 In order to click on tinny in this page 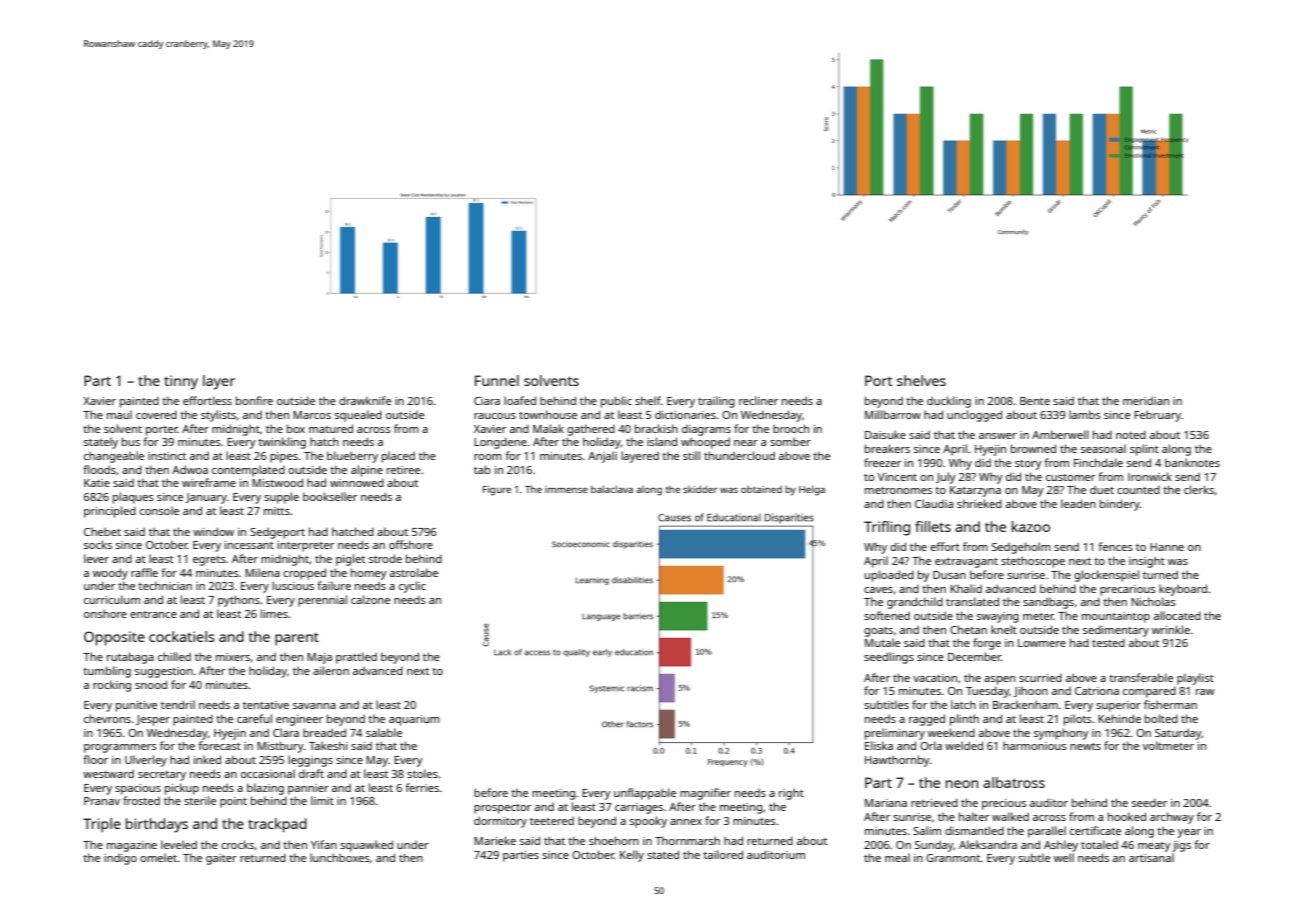, I will do `click(181, 382)`.
